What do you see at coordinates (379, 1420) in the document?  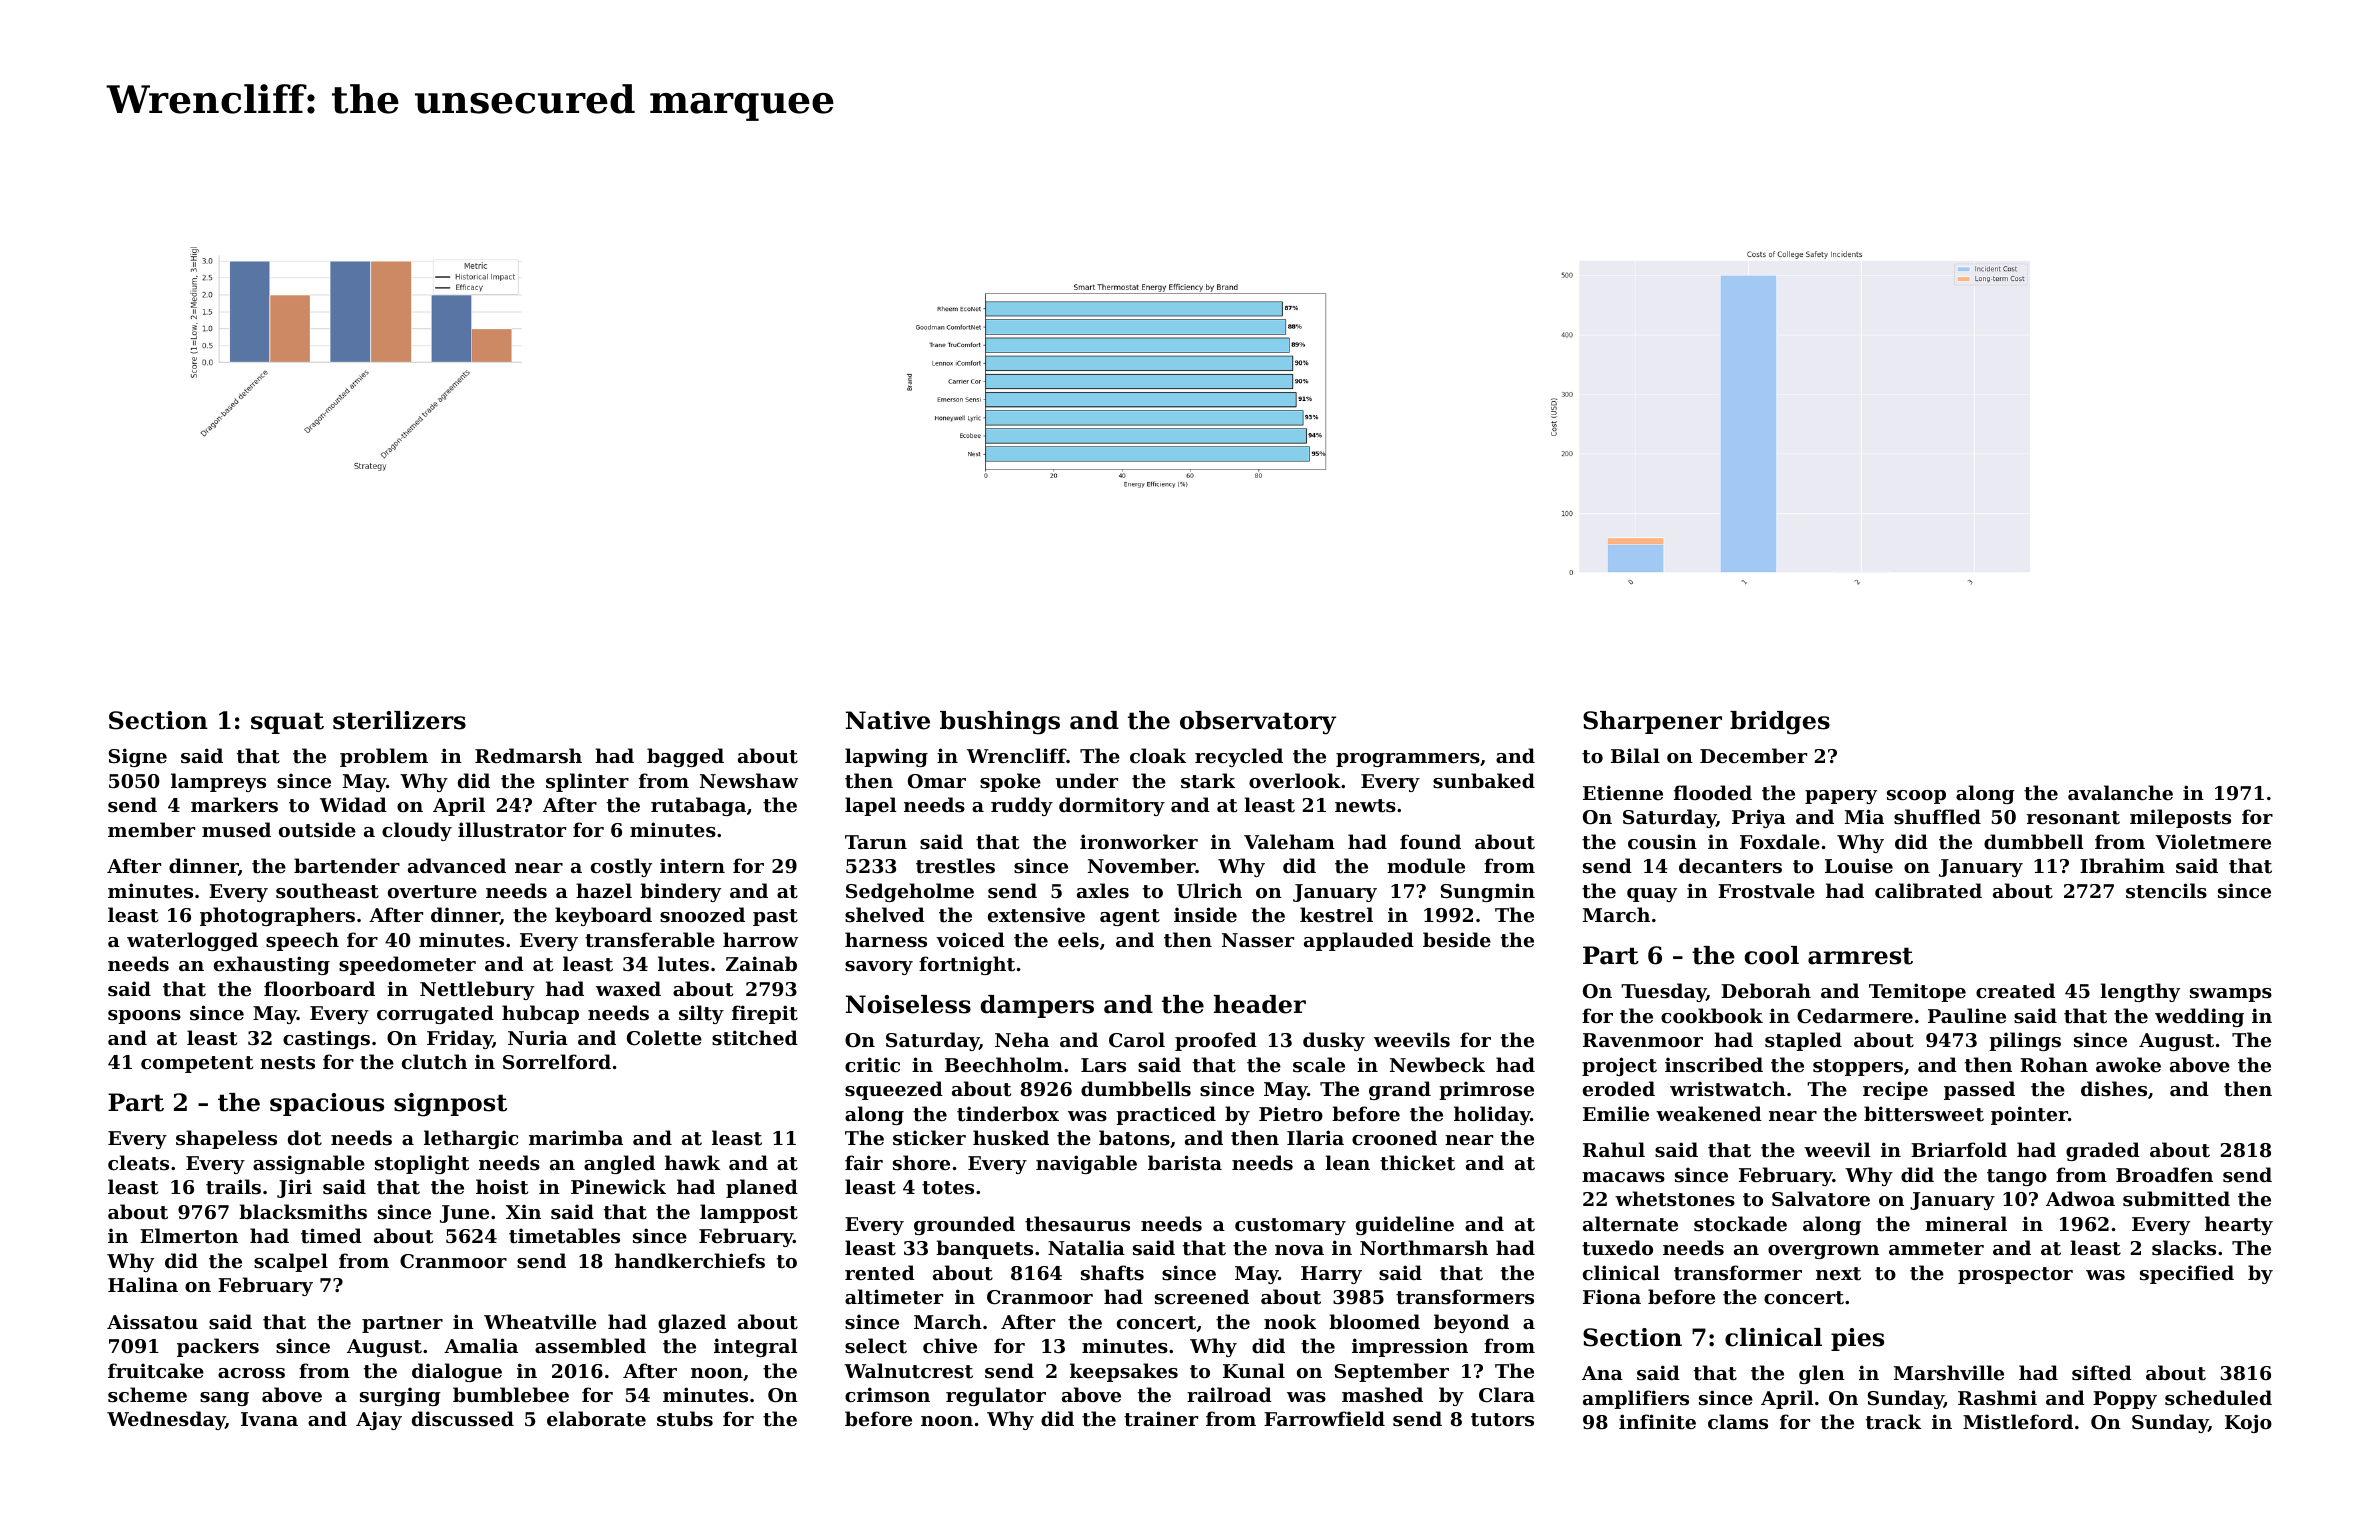 I see `Ajay` at bounding box center [379, 1420].
